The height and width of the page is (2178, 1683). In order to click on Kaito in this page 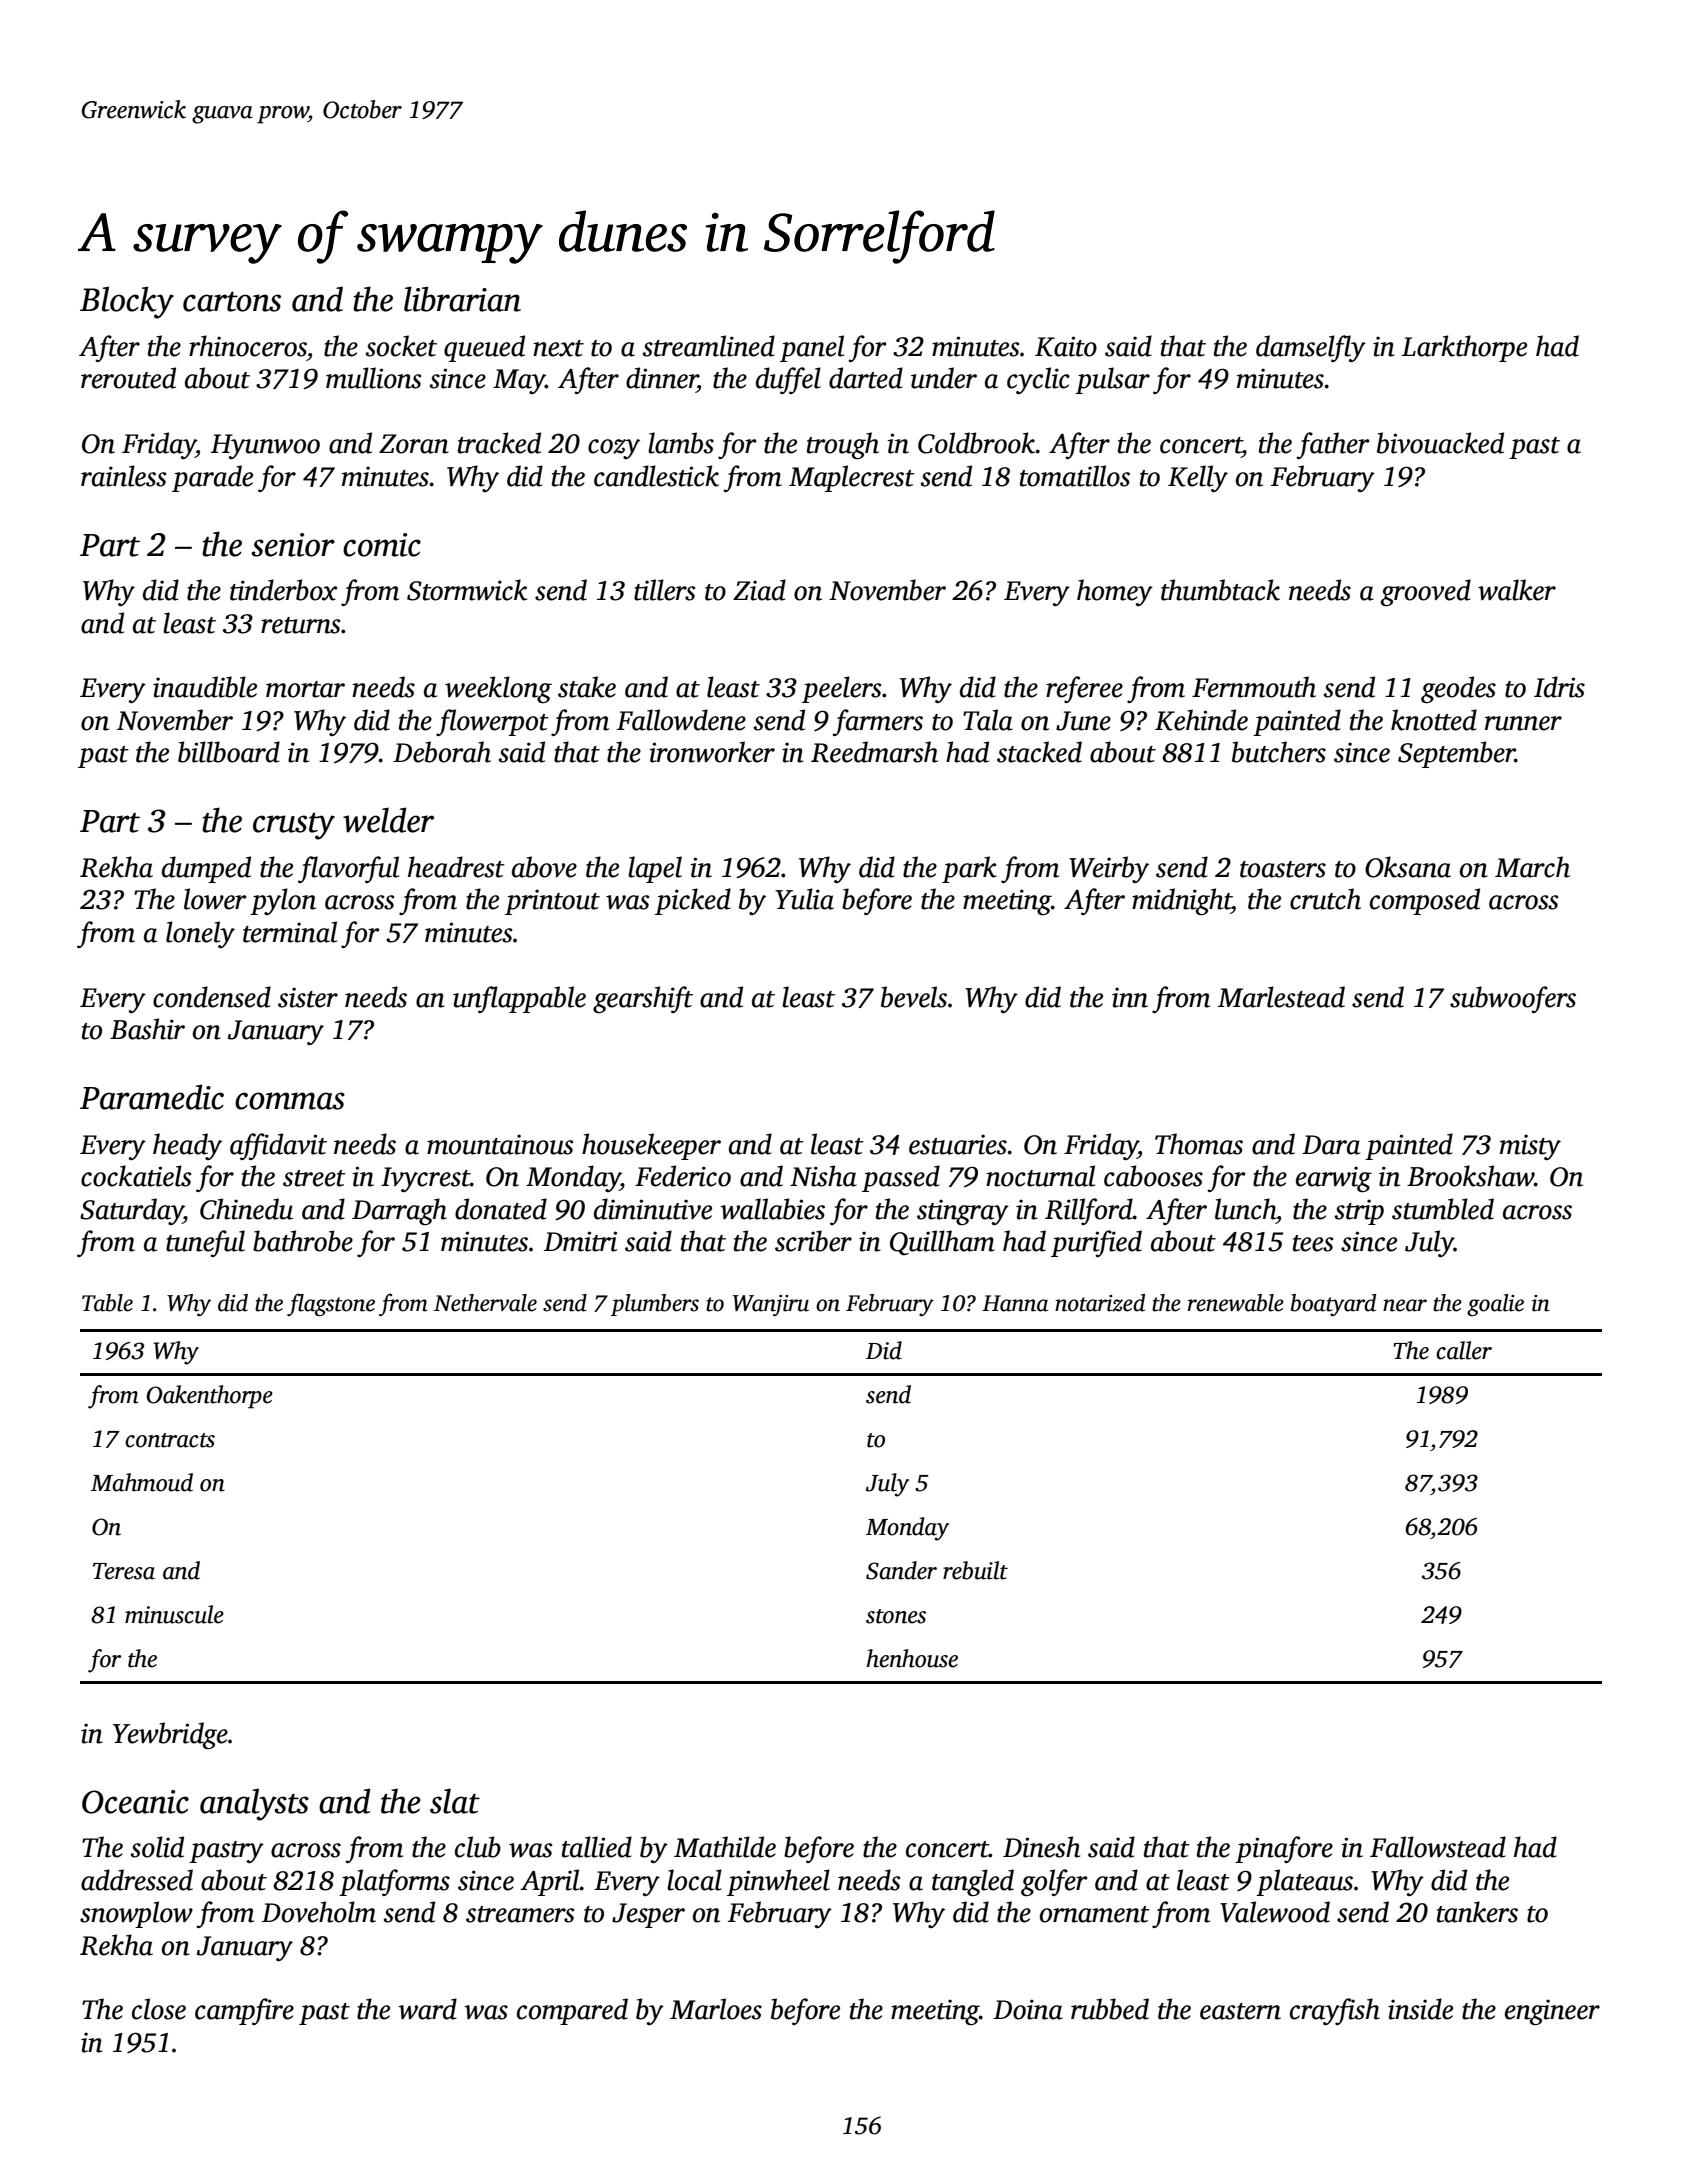, I will do `click(1066, 346)`.
